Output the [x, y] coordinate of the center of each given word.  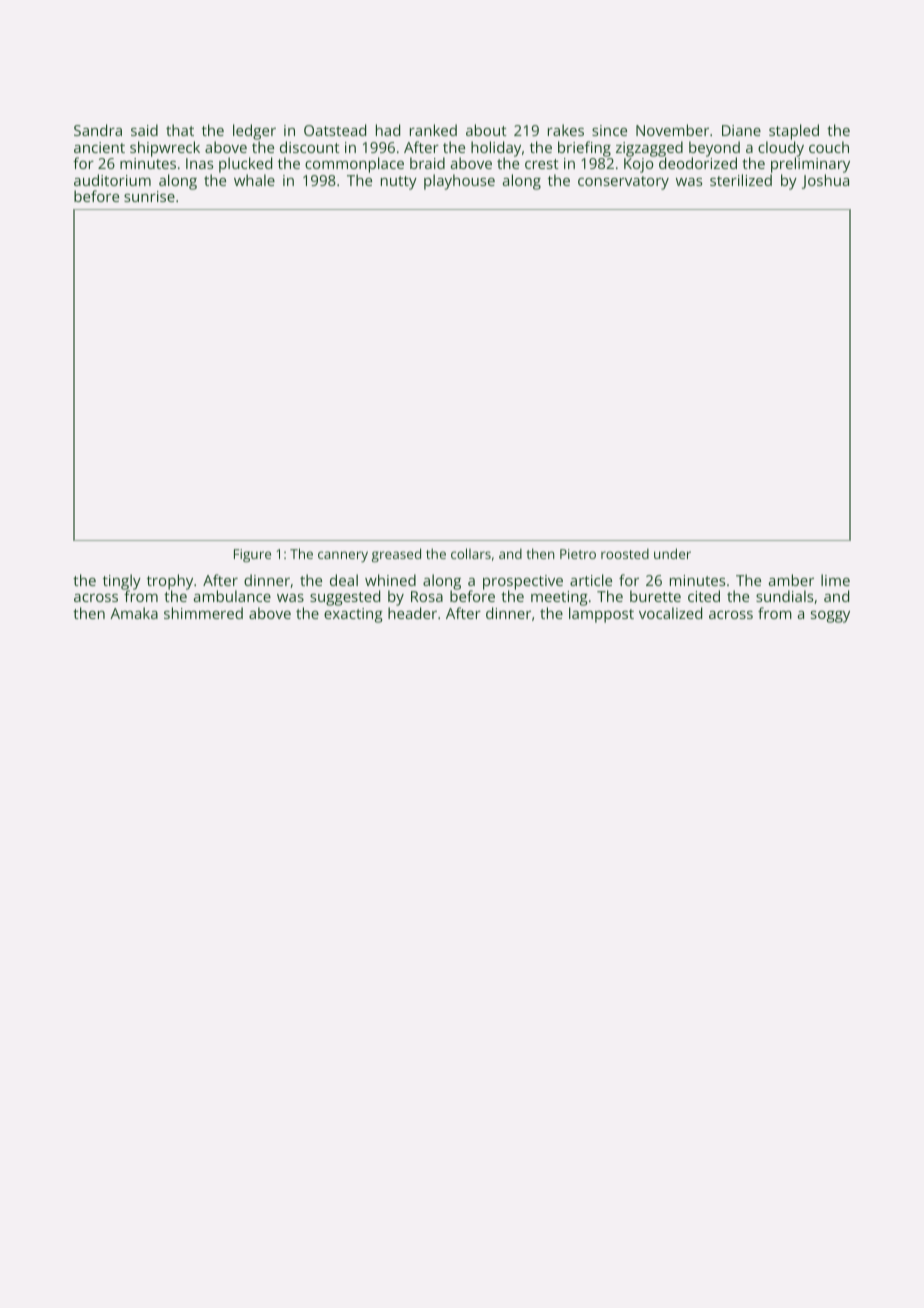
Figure [252, 555]
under [672, 553]
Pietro [578, 554]
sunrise [149, 196]
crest [542, 164]
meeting [559, 598]
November [672, 130]
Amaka [134, 613]
